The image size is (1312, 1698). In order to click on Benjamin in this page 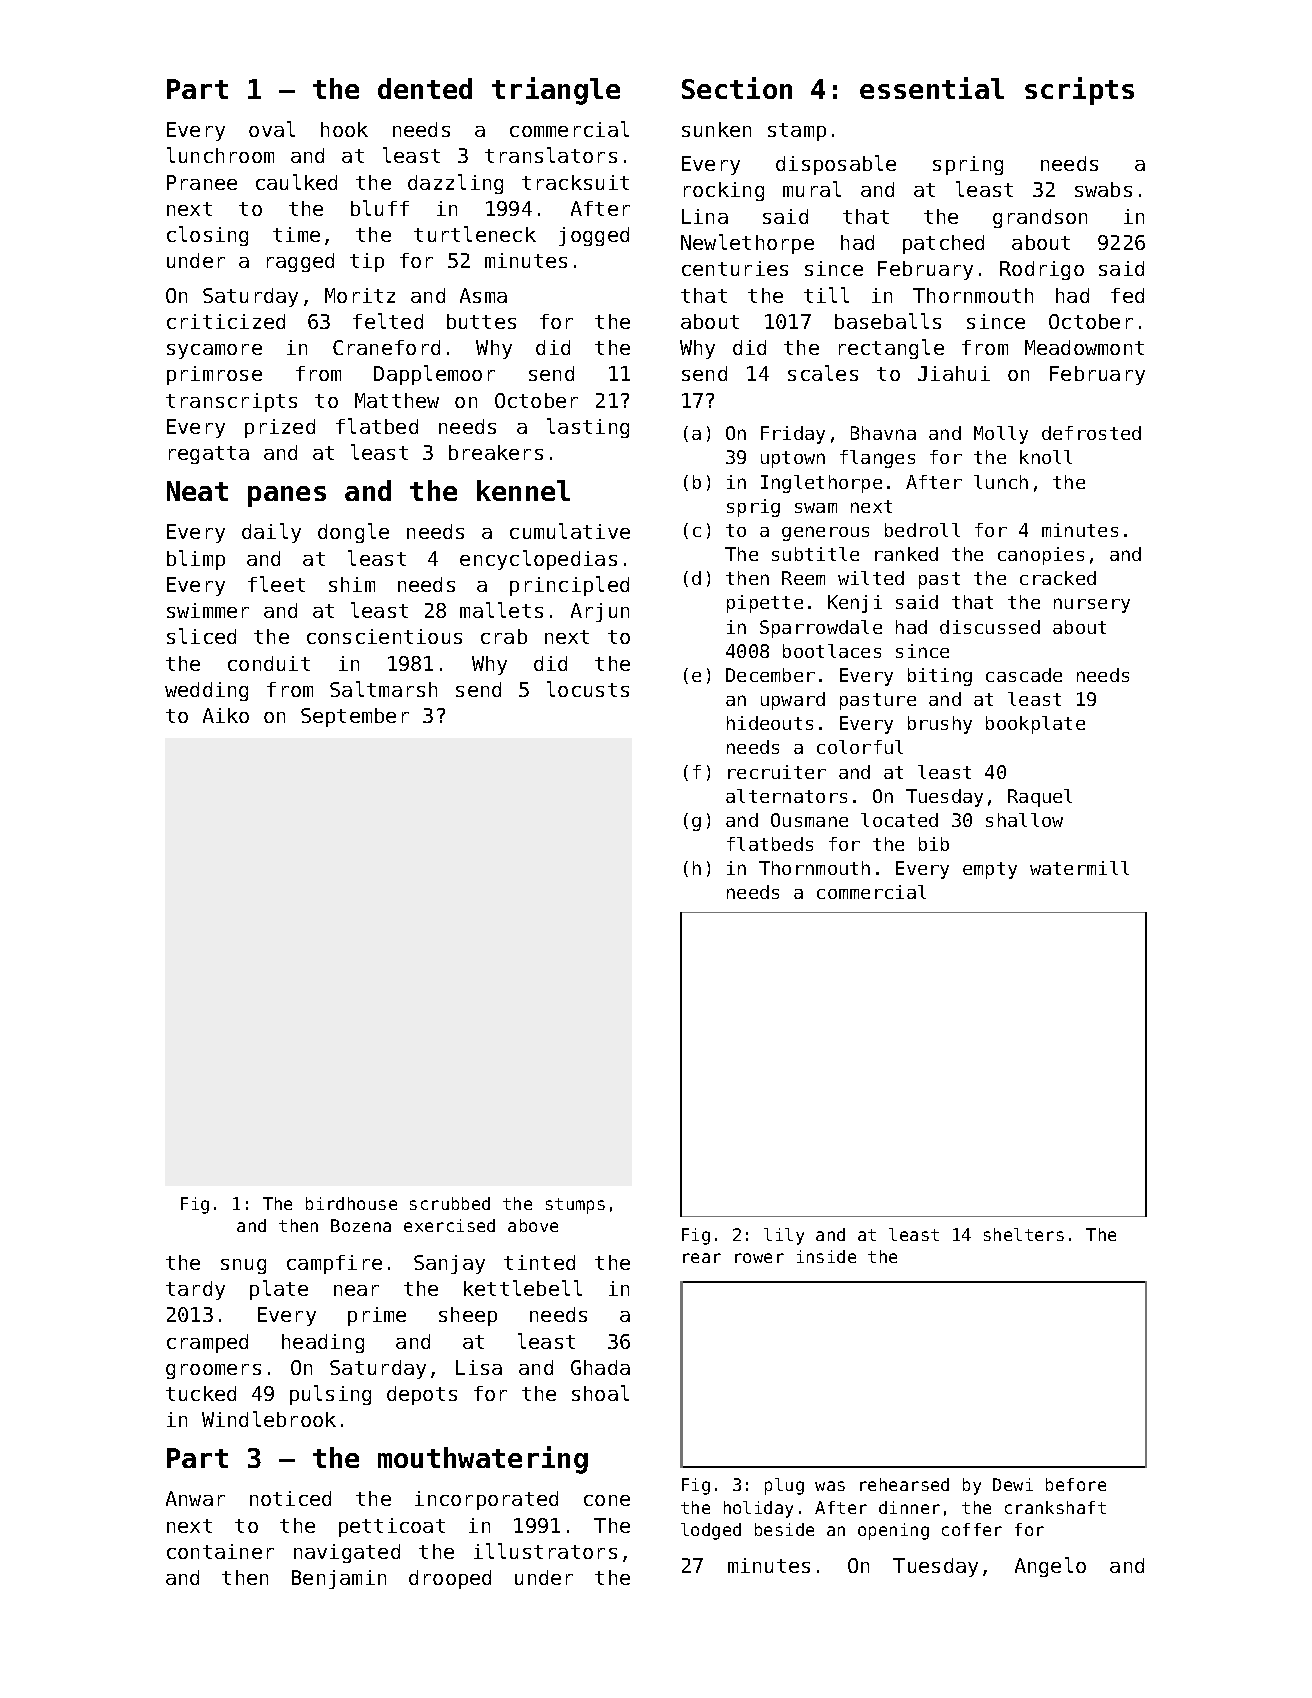, I will do `click(339, 1579)`.
